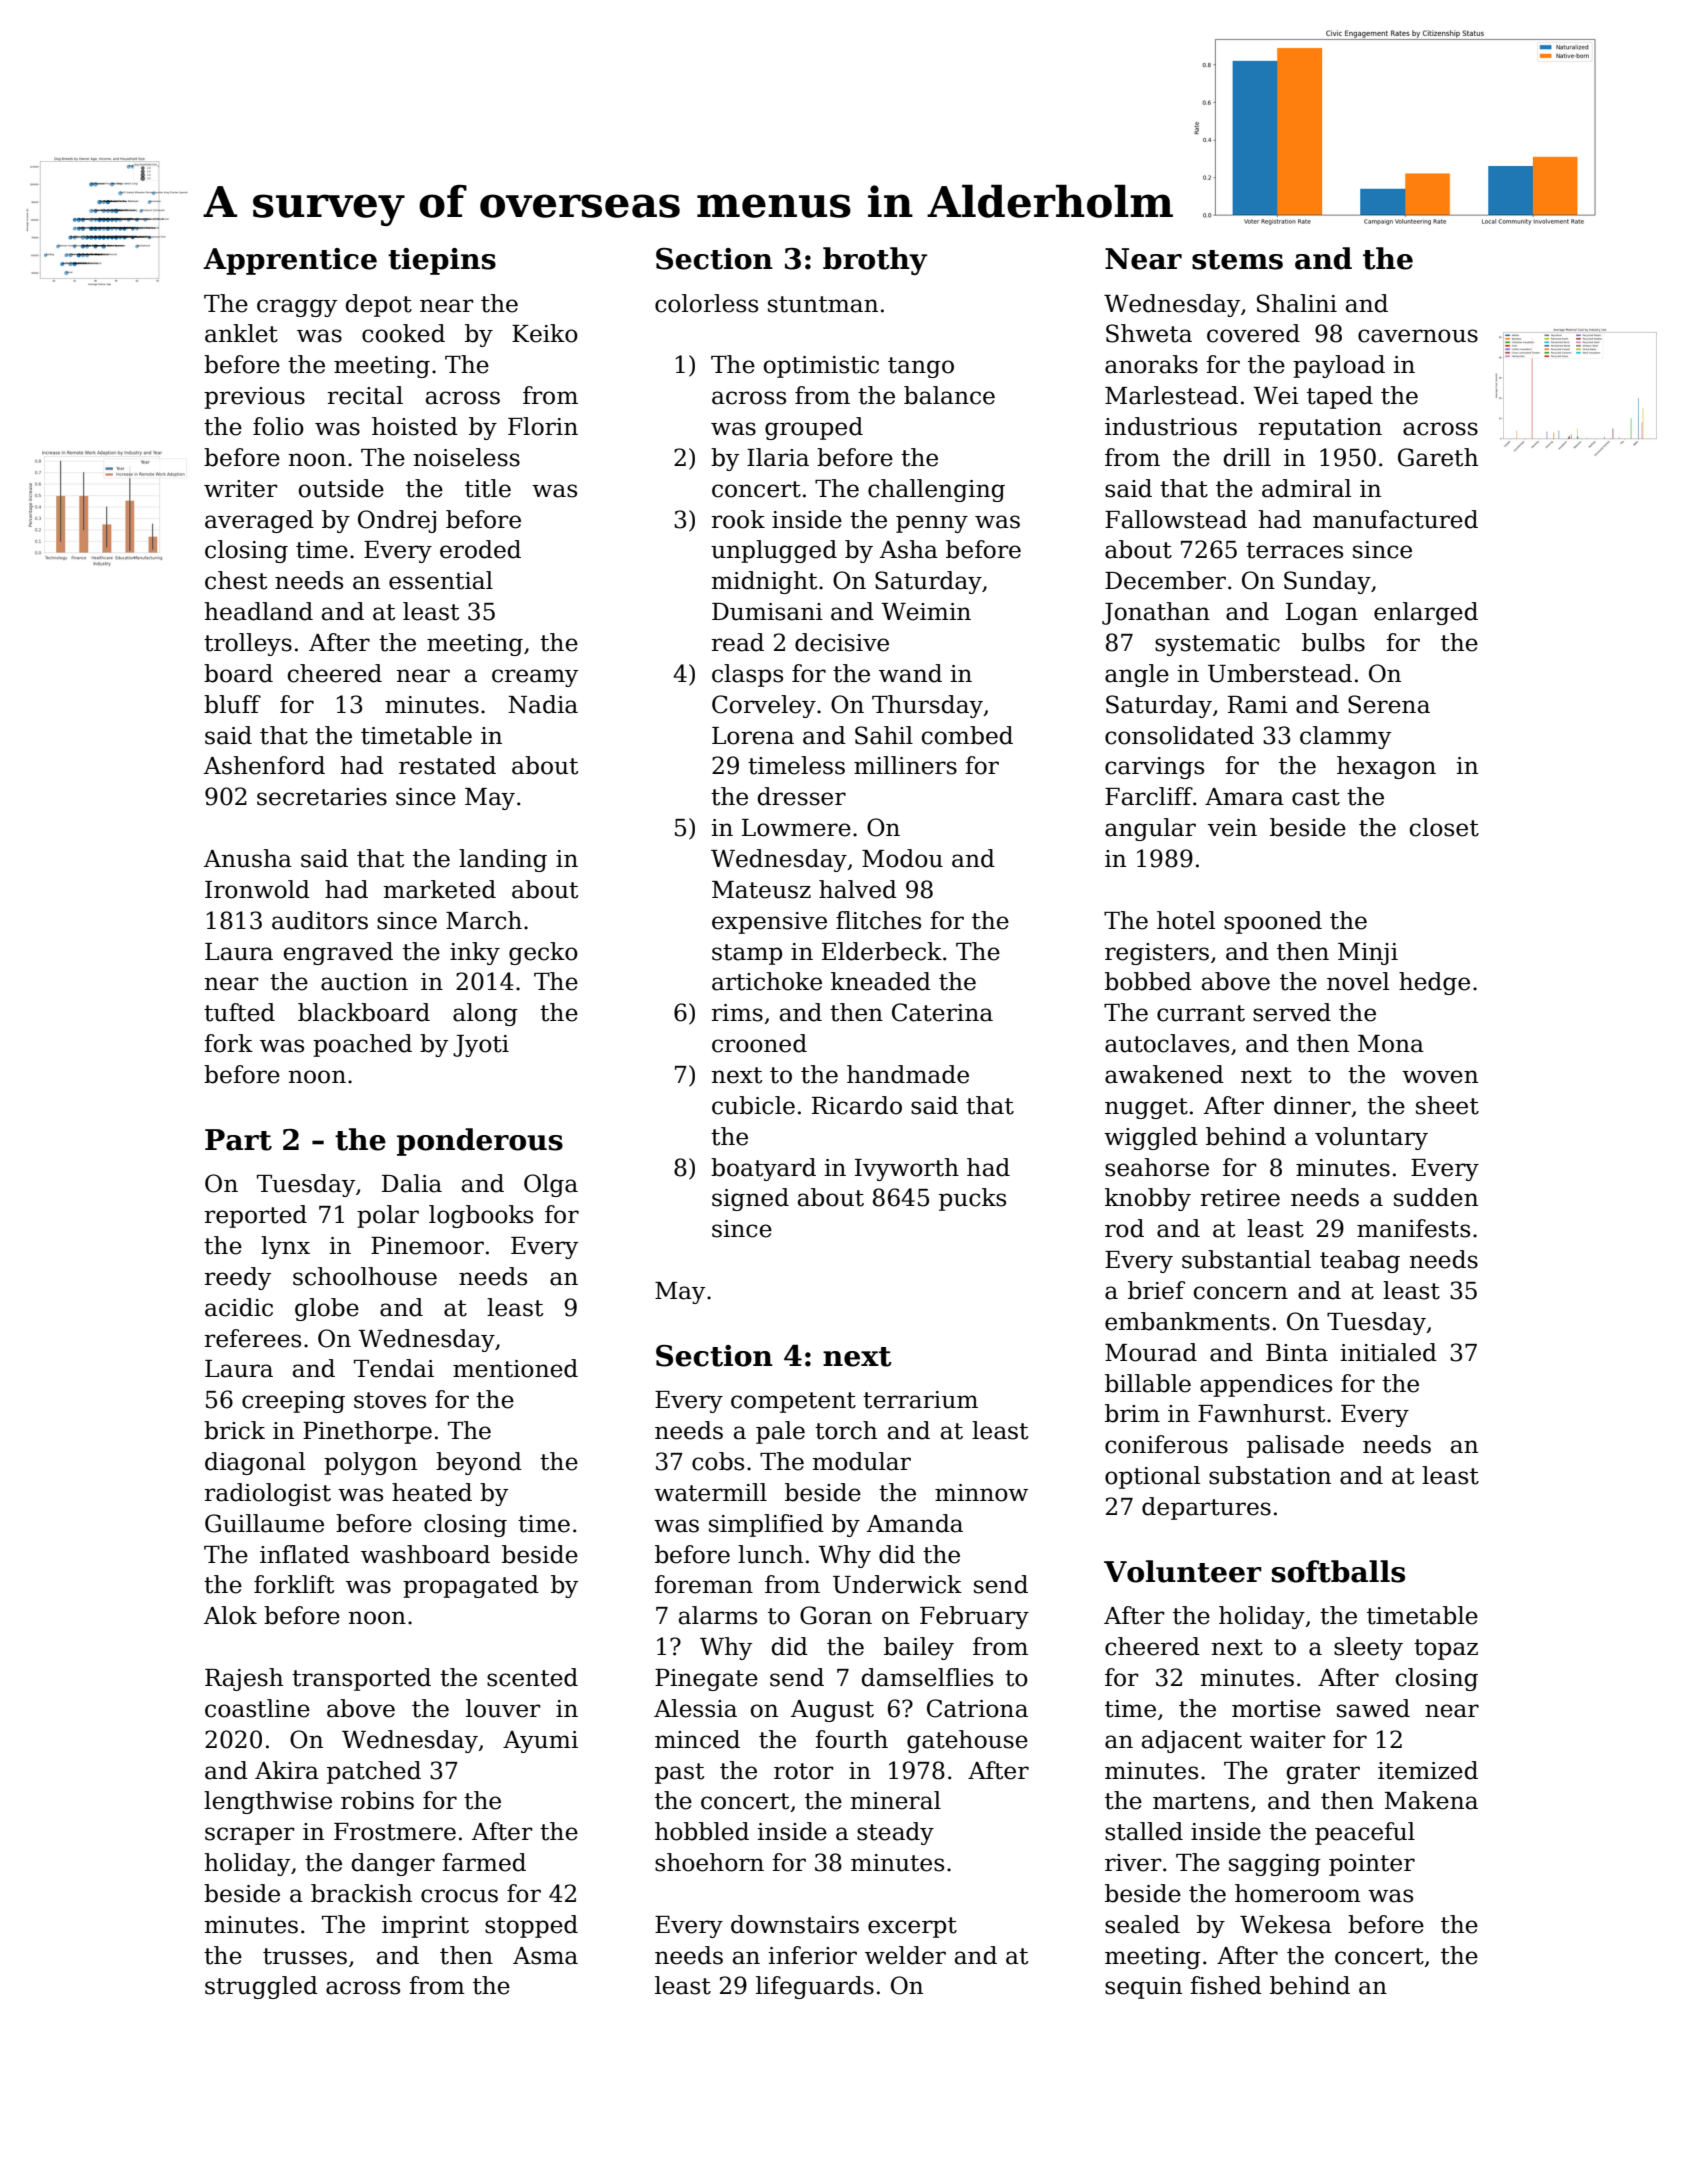 The width and height of the page is (1683, 2178). What do you see at coordinates (244, 1679) in the page?
I see `Rajesh` at bounding box center [244, 1679].
